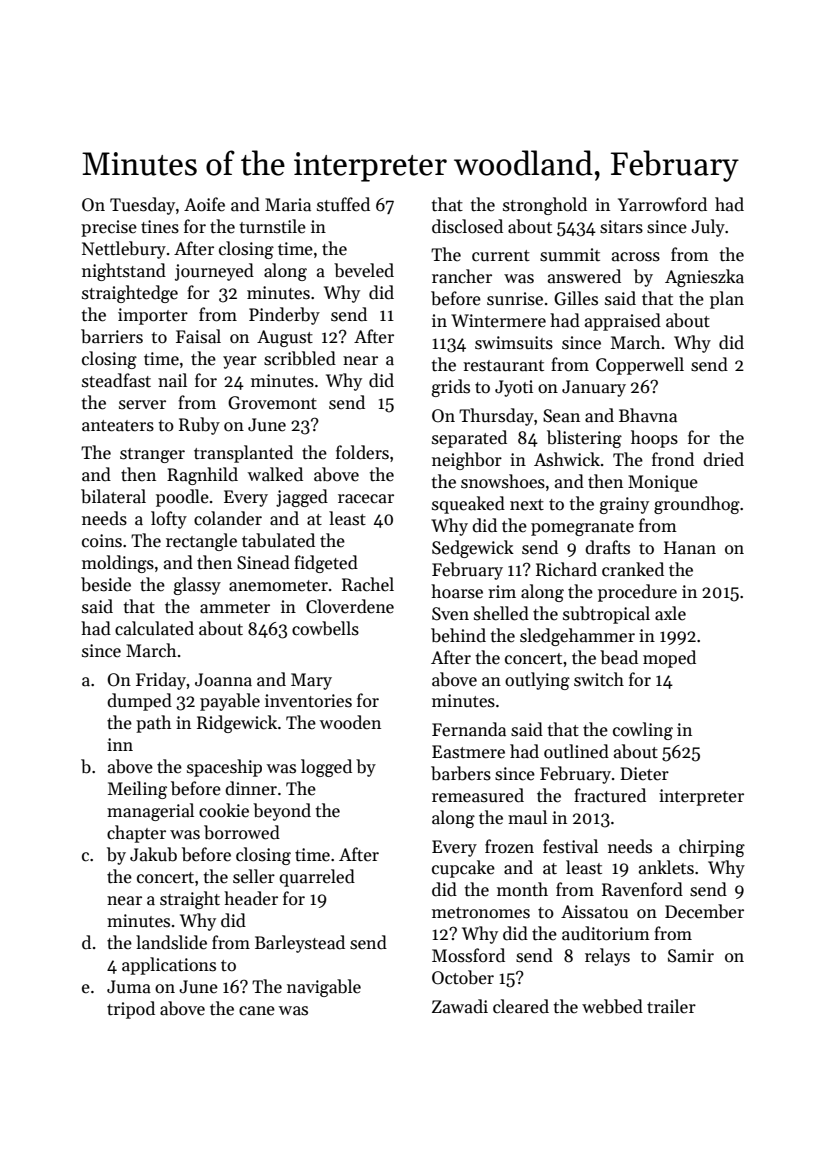  Describe the element at coordinates (623, 322) in the document. I see `appraised` at that location.
